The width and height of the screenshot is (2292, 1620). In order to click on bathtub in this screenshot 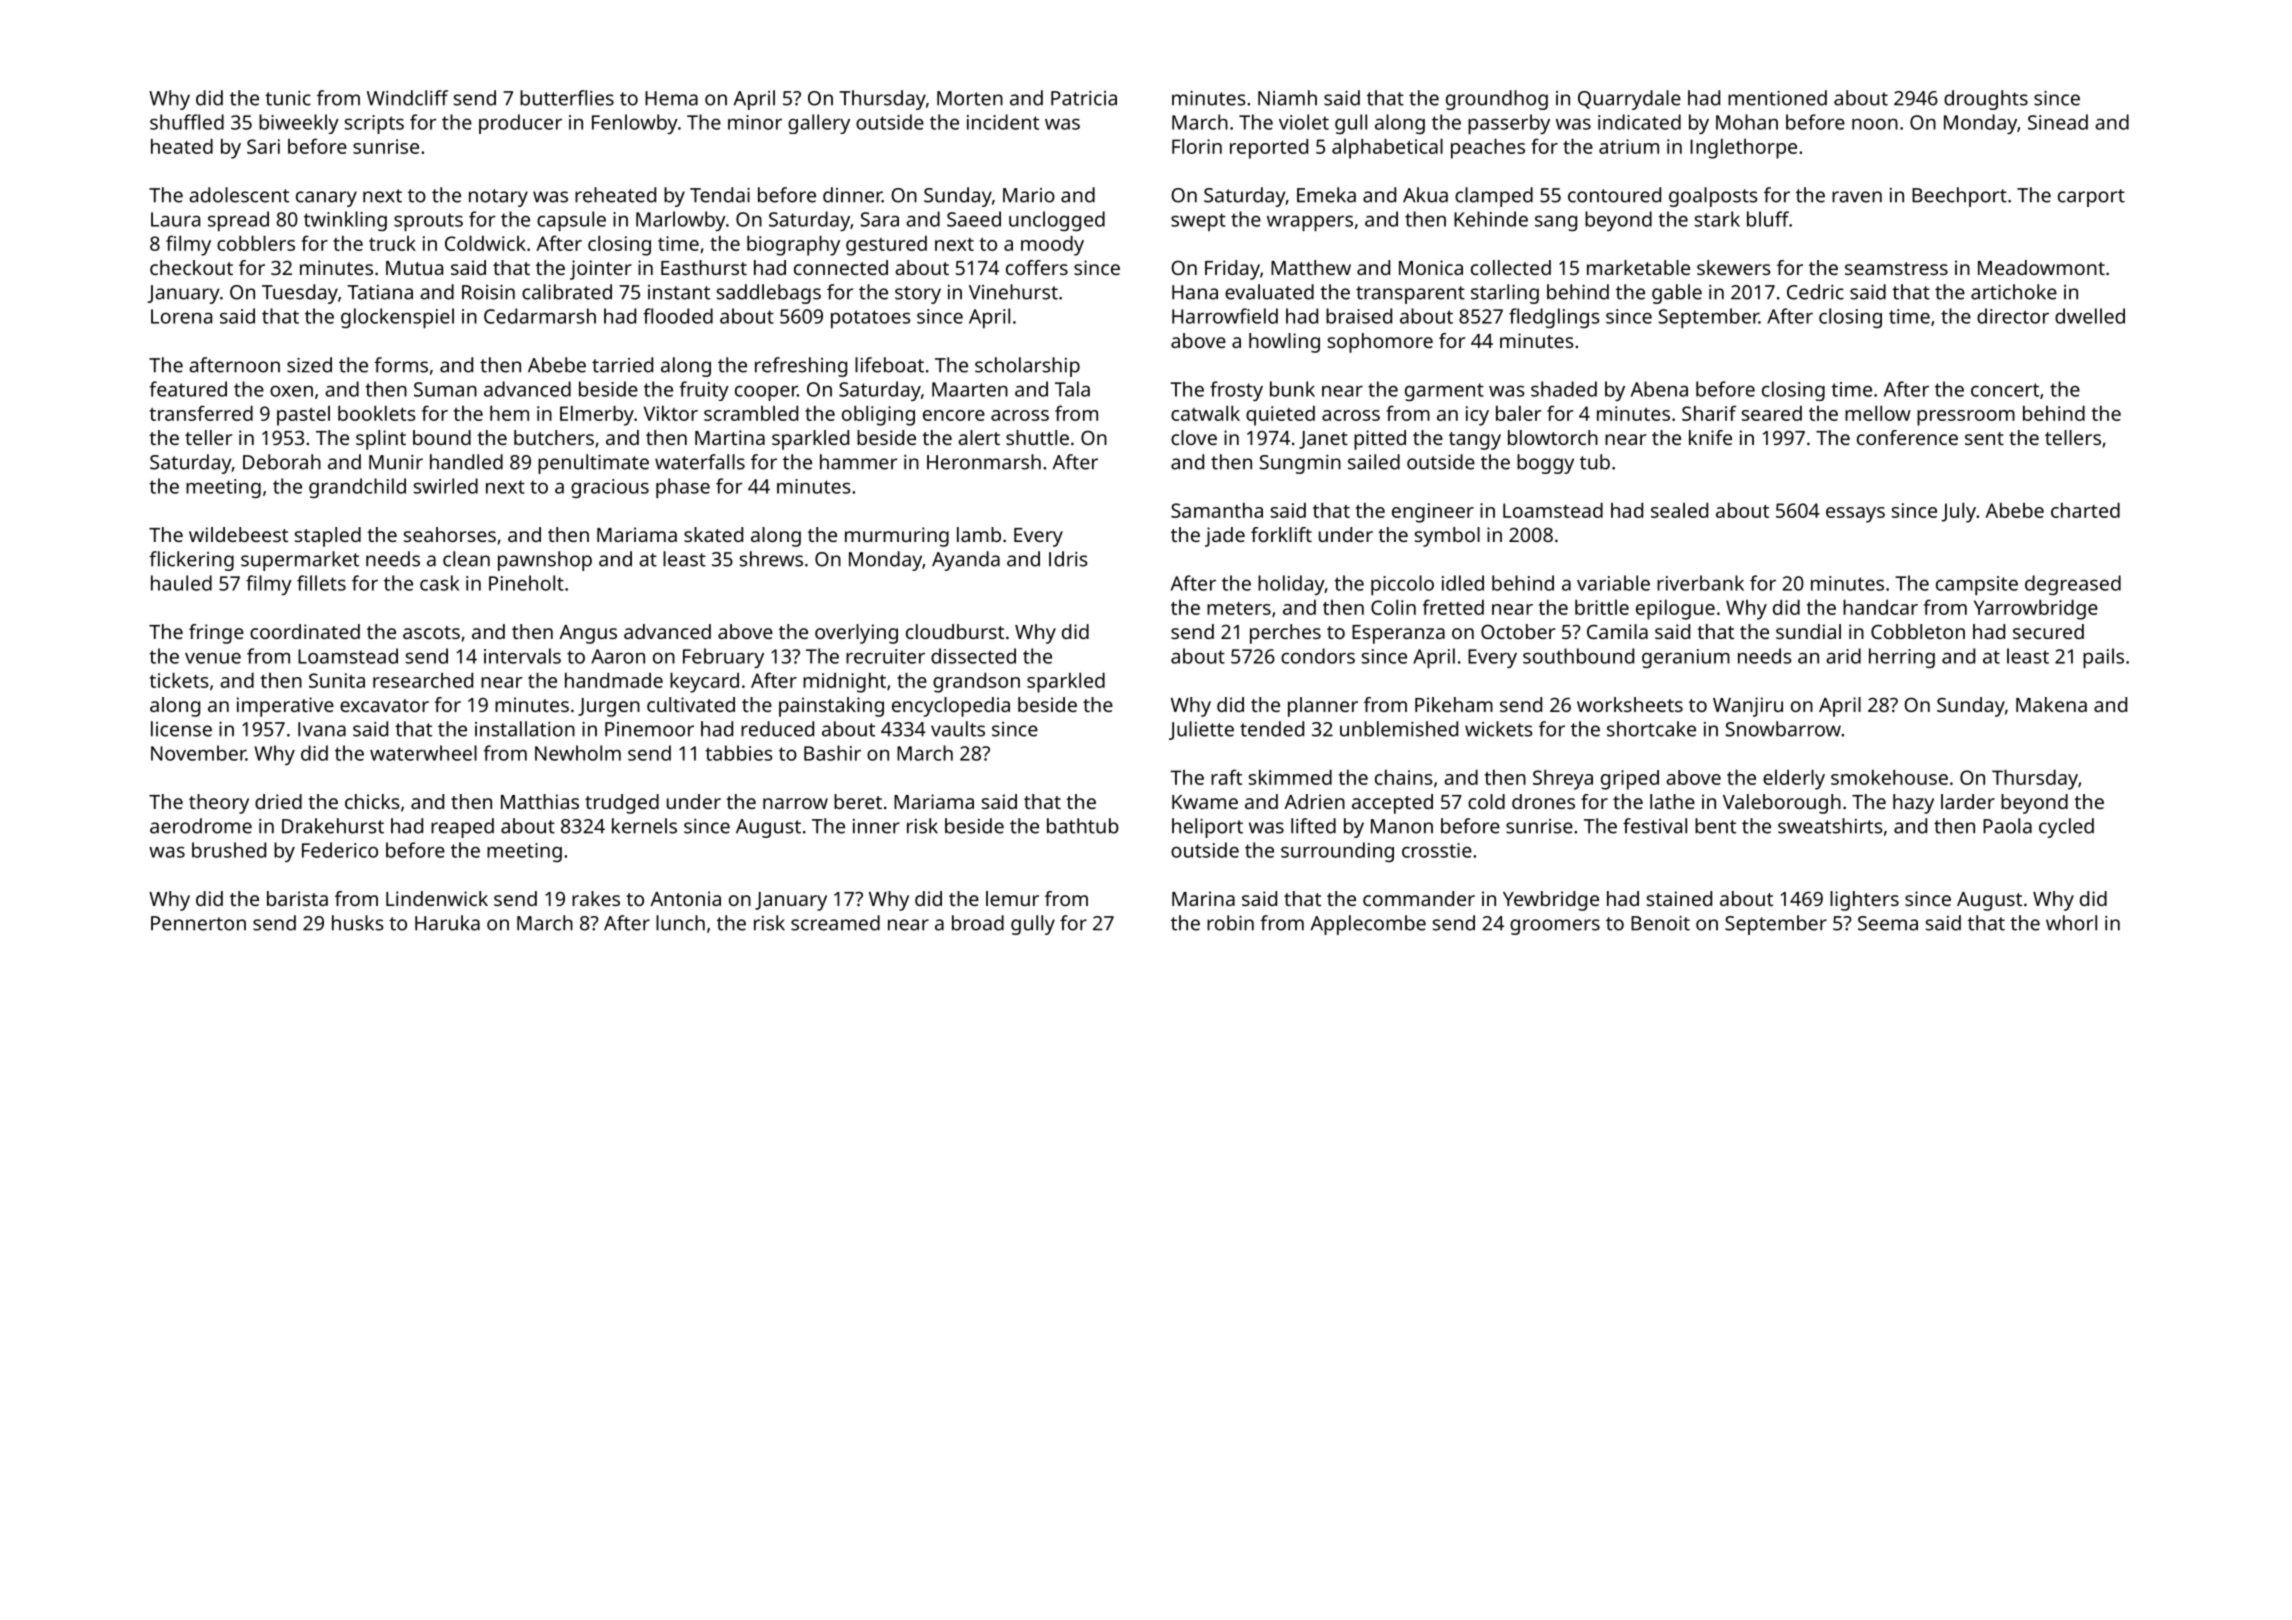, I will do `click(1083, 826)`.
